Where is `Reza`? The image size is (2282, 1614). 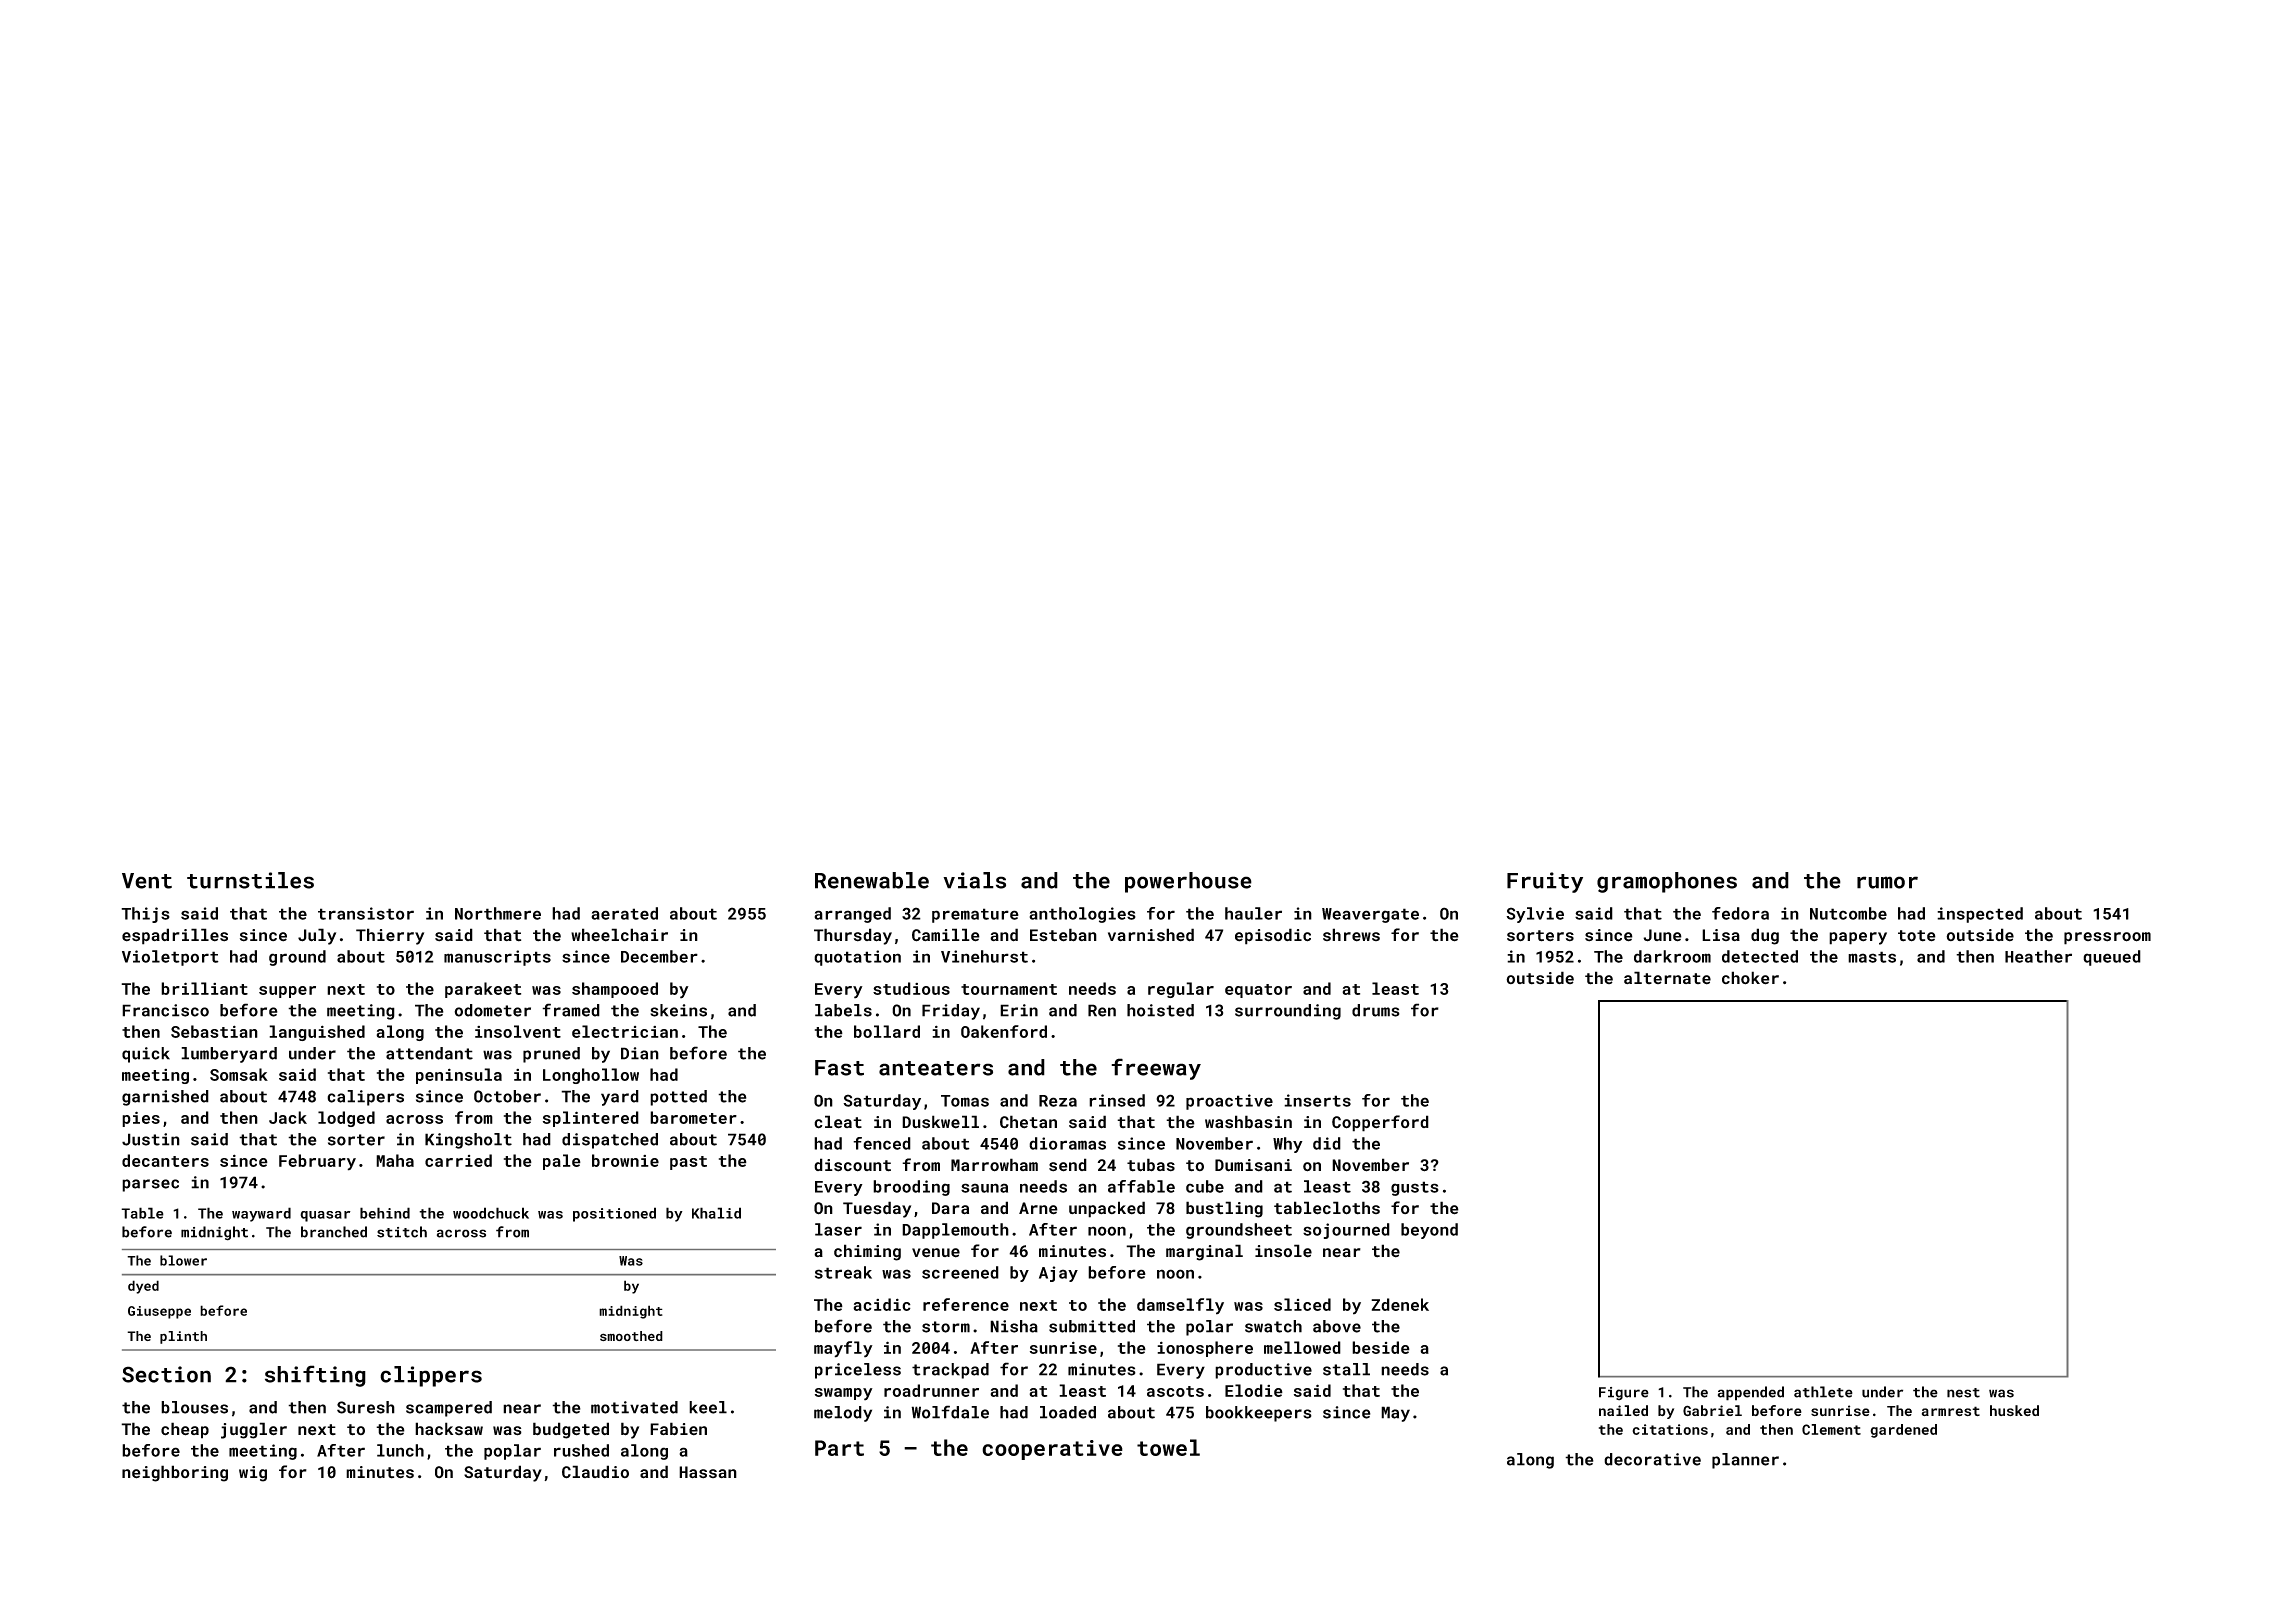
Reza is located at coordinates (1058, 1101).
